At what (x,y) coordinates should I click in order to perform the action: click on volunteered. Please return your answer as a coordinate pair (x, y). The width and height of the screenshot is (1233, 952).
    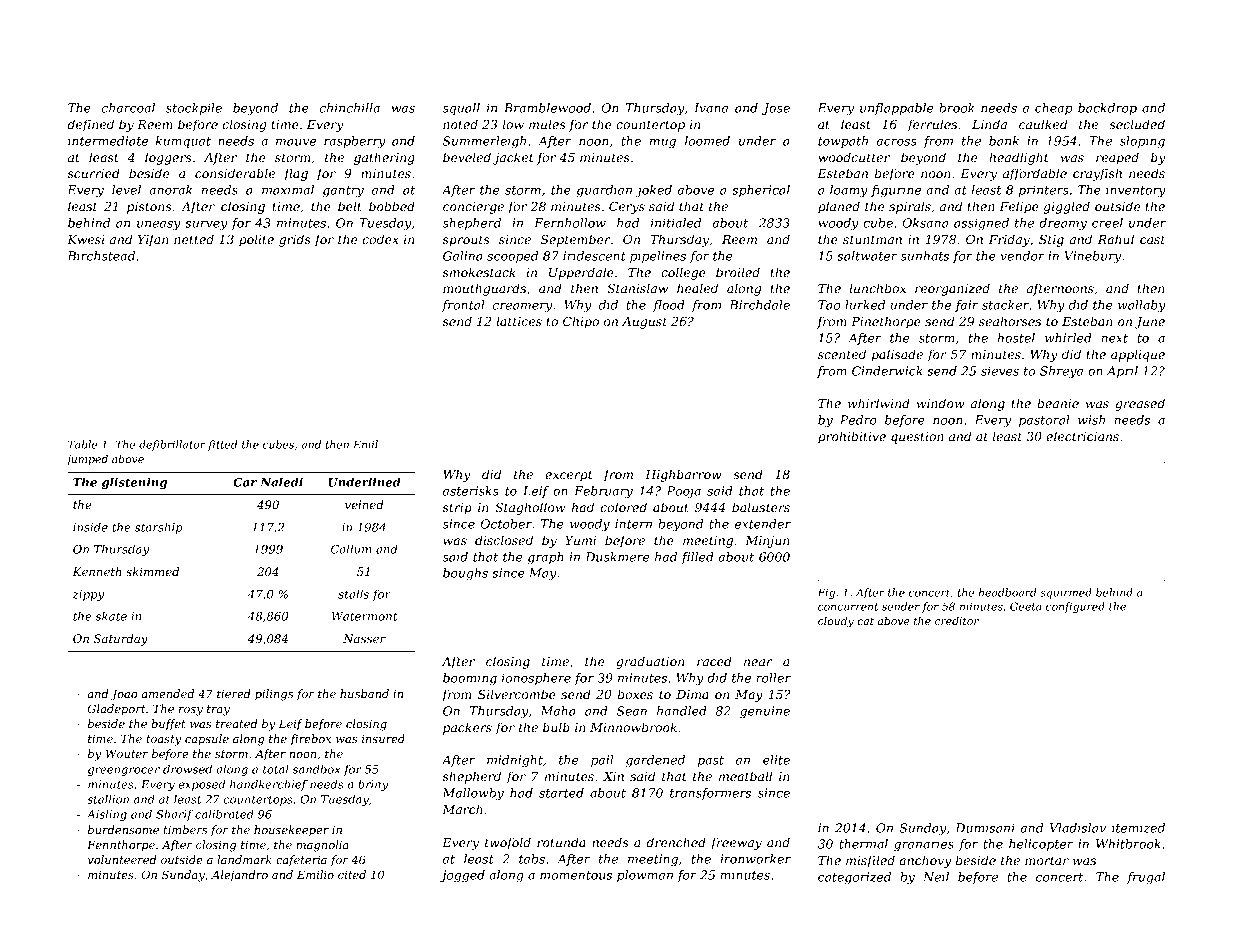
    Looking at the image, I should click on (122, 859).
